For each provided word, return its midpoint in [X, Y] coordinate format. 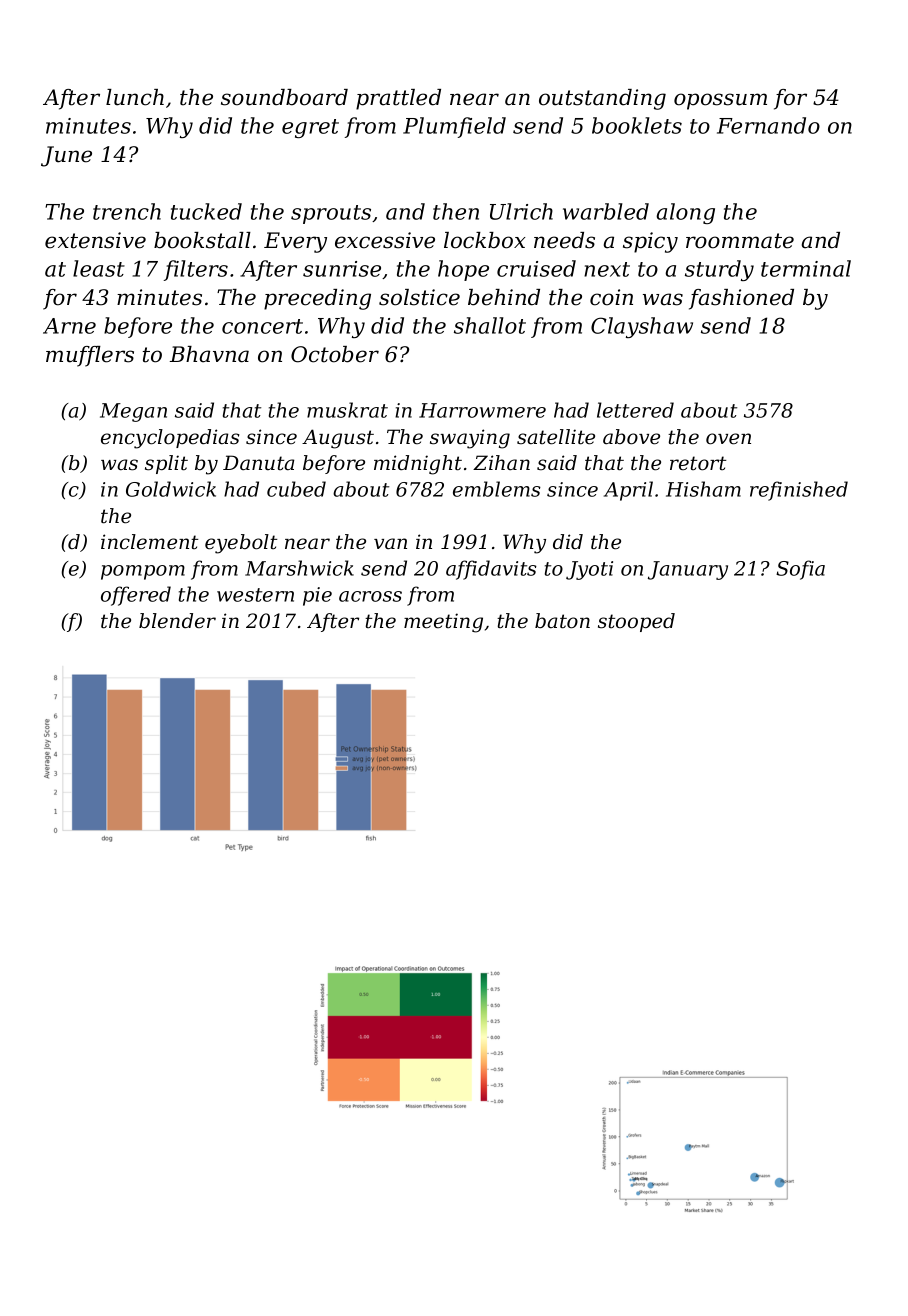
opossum [720, 101]
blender [177, 621]
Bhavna [209, 354]
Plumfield [454, 127]
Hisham [703, 489]
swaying [470, 439]
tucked [206, 211]
